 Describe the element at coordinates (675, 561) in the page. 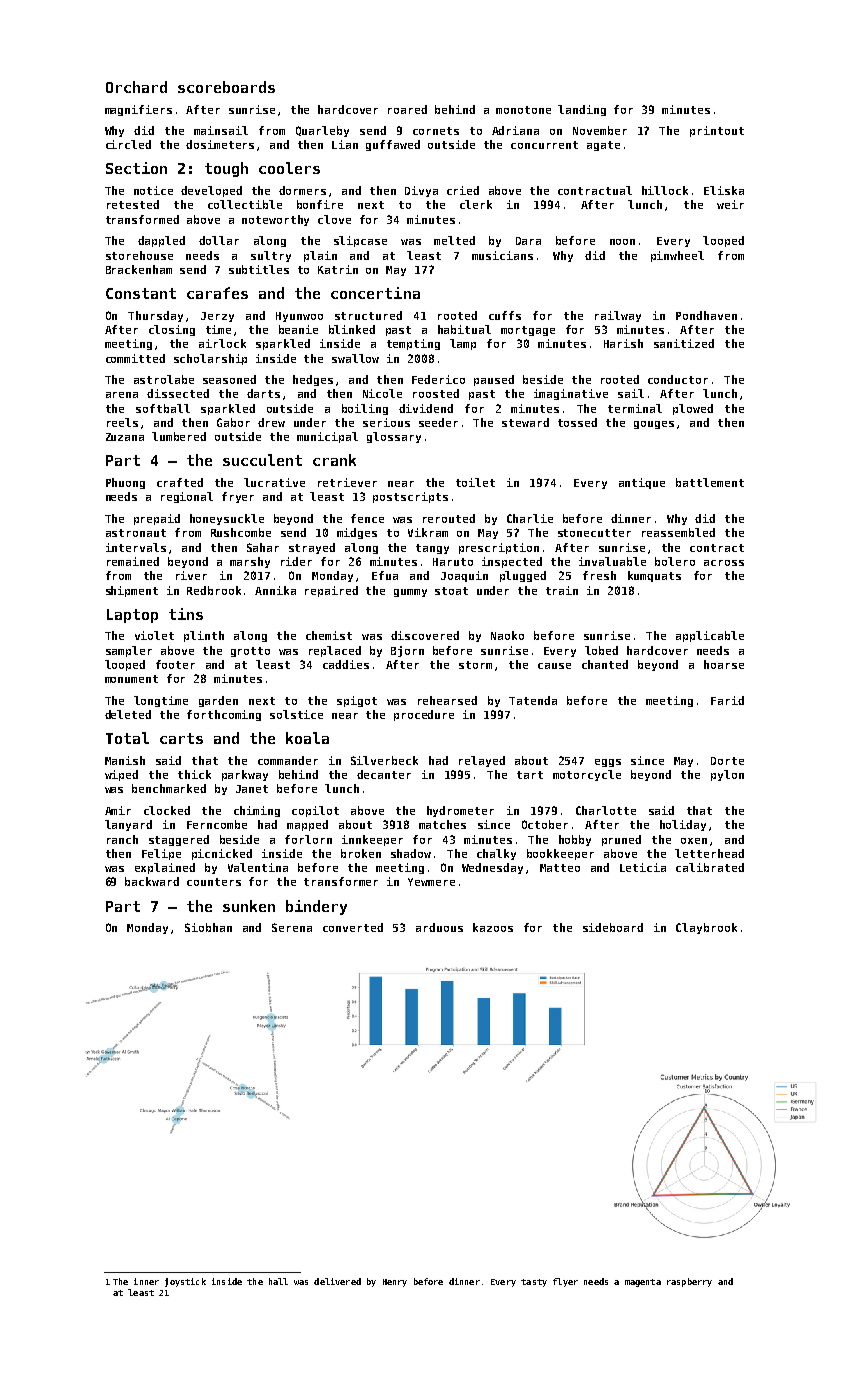

I see `bolero` at that location.
